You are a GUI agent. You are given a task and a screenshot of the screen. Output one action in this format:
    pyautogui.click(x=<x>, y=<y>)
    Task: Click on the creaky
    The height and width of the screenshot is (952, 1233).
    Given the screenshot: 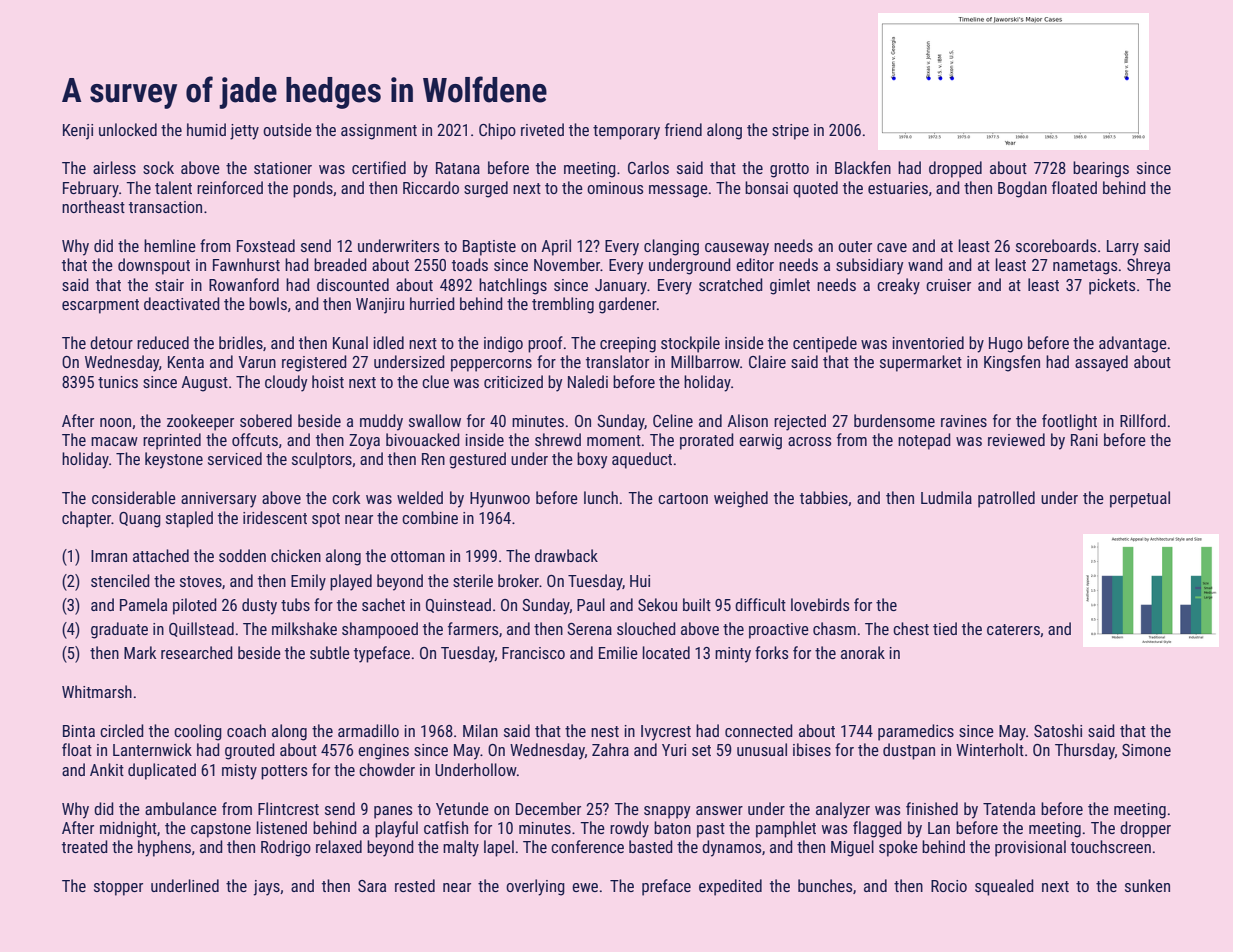 What is the action you would take?
    pyautogui.click(x=898, y=286)
